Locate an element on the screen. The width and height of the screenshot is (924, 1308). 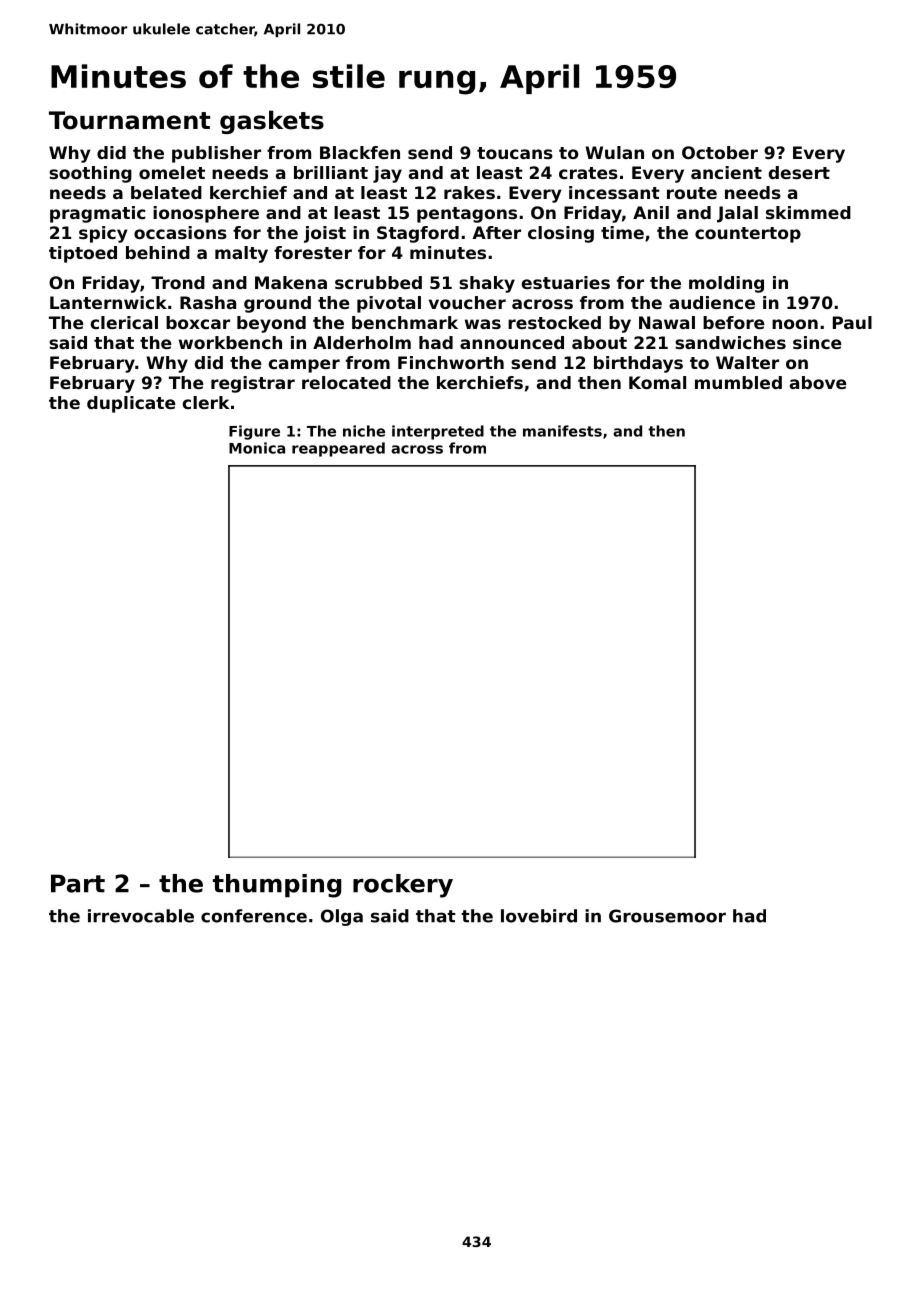
Stagford is located at coordinates (418, 234).
